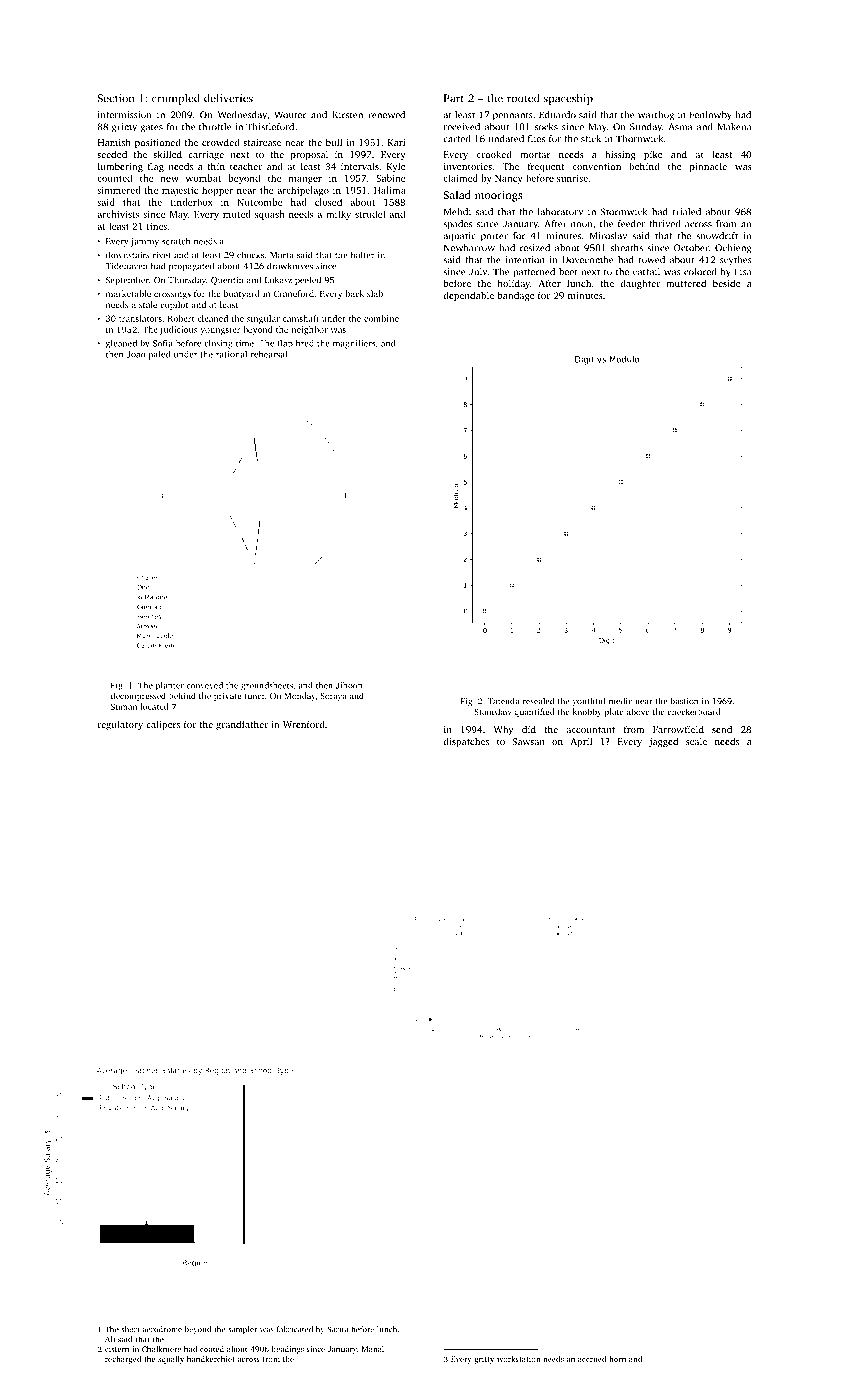  What do you see at coordinates (176, 99) in the screenshot?
I see `crumpled` at bounding box center [176, 99].
